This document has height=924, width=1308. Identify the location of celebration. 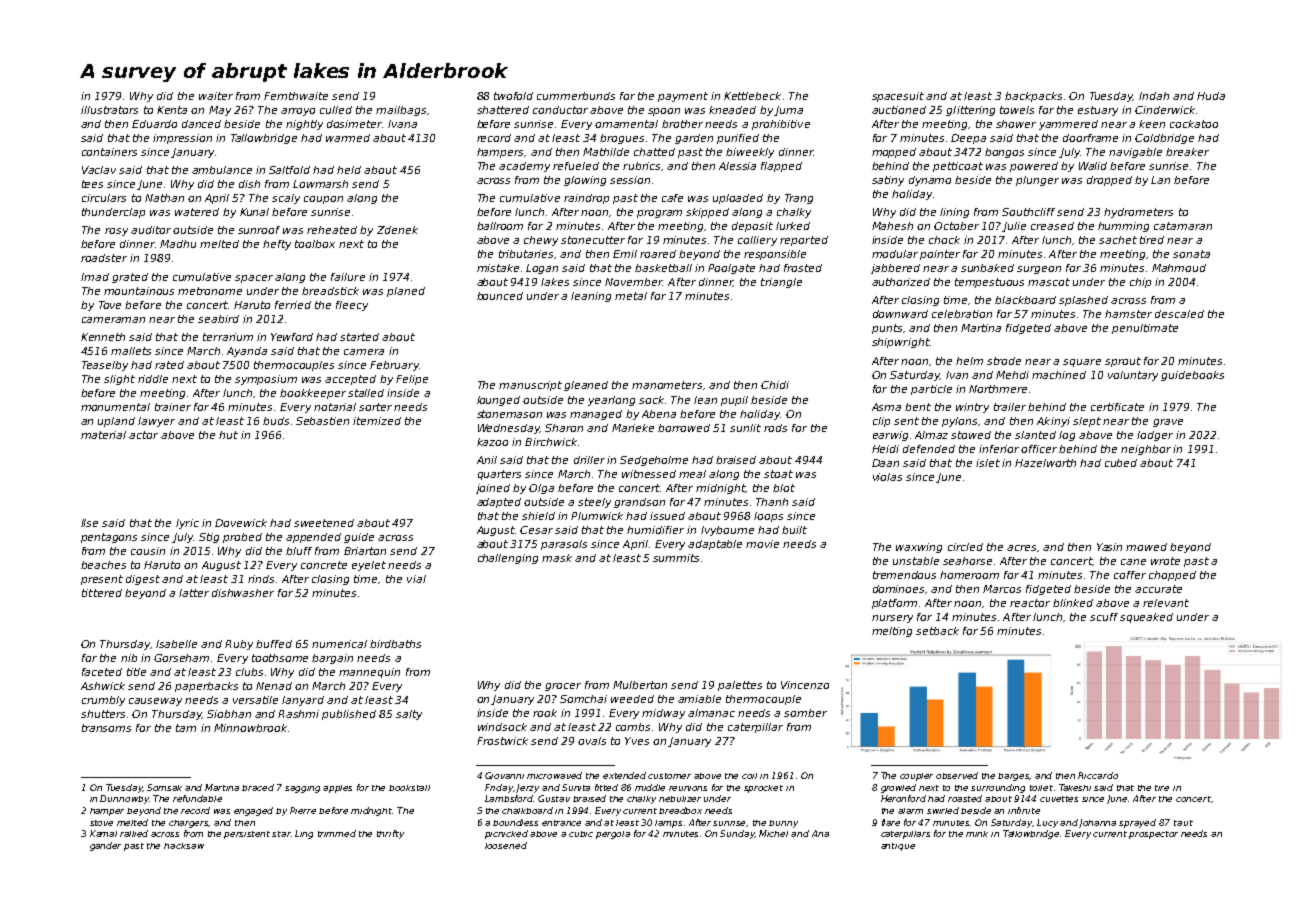
(962, 314).
